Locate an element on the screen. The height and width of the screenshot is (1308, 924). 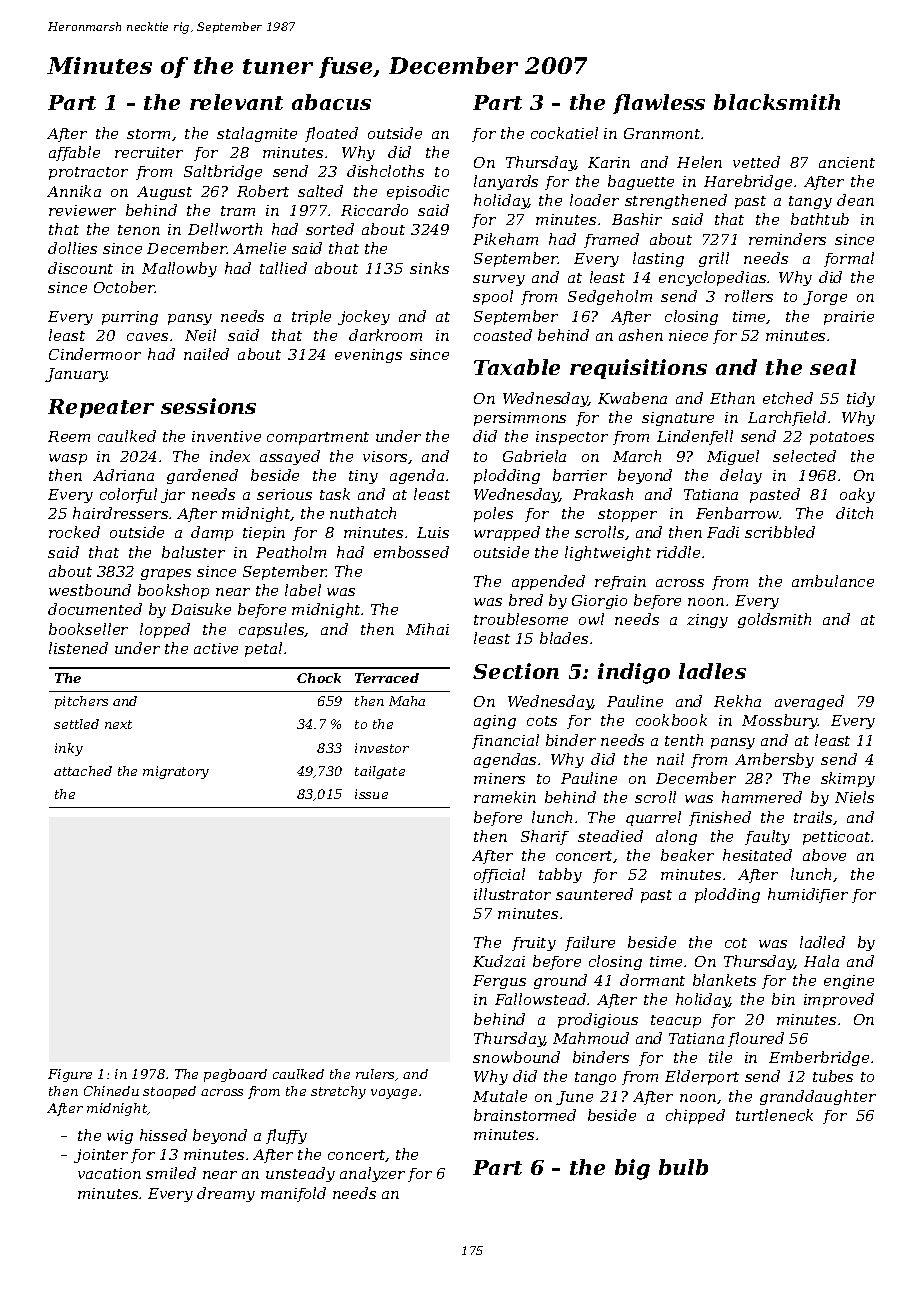
beaker is located at coordinates (687, 855).
